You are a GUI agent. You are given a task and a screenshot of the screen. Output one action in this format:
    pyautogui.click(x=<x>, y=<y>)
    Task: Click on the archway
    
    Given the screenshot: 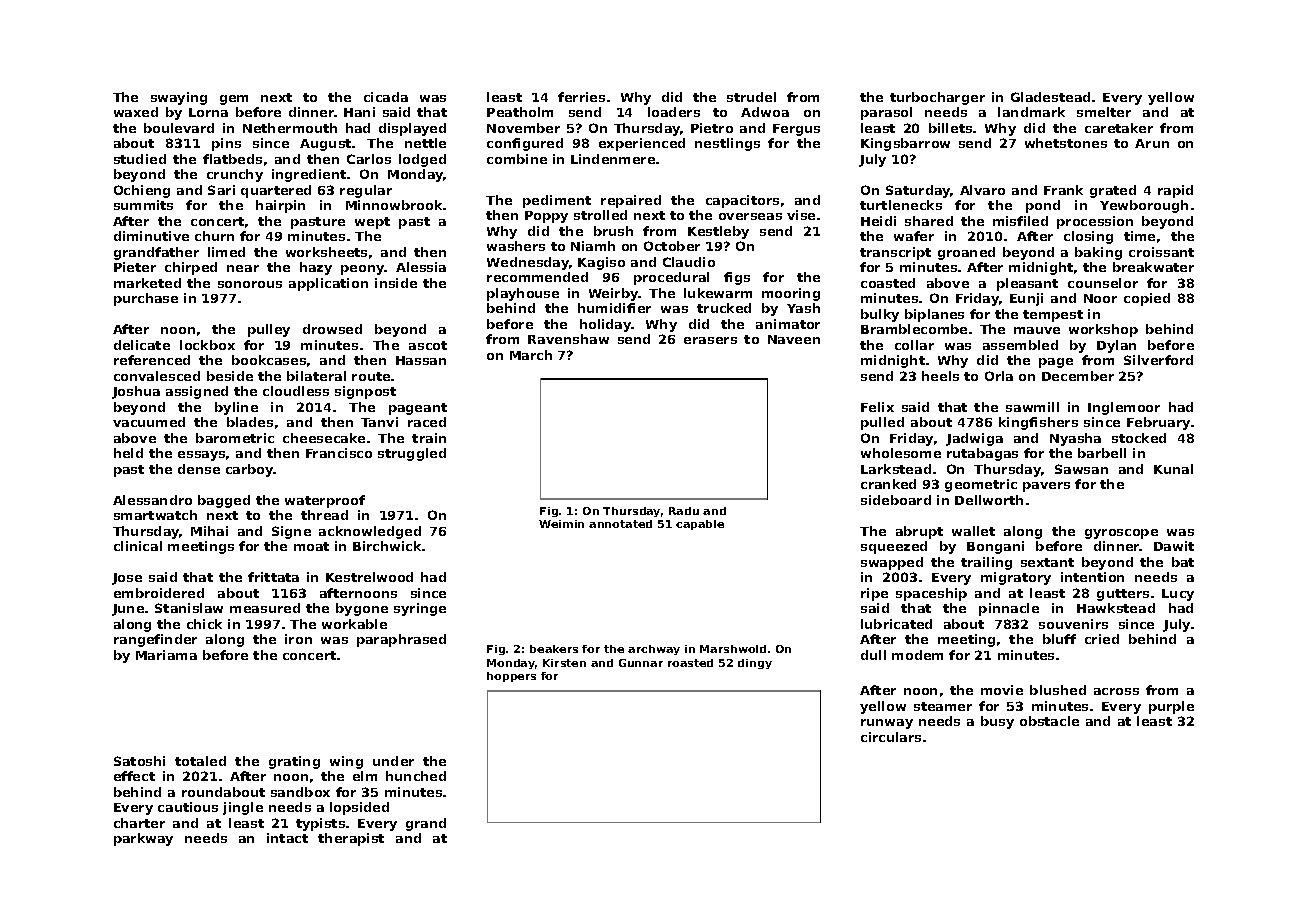 What is the action you would take?
    pyautogui.click(x=654, y=650)
